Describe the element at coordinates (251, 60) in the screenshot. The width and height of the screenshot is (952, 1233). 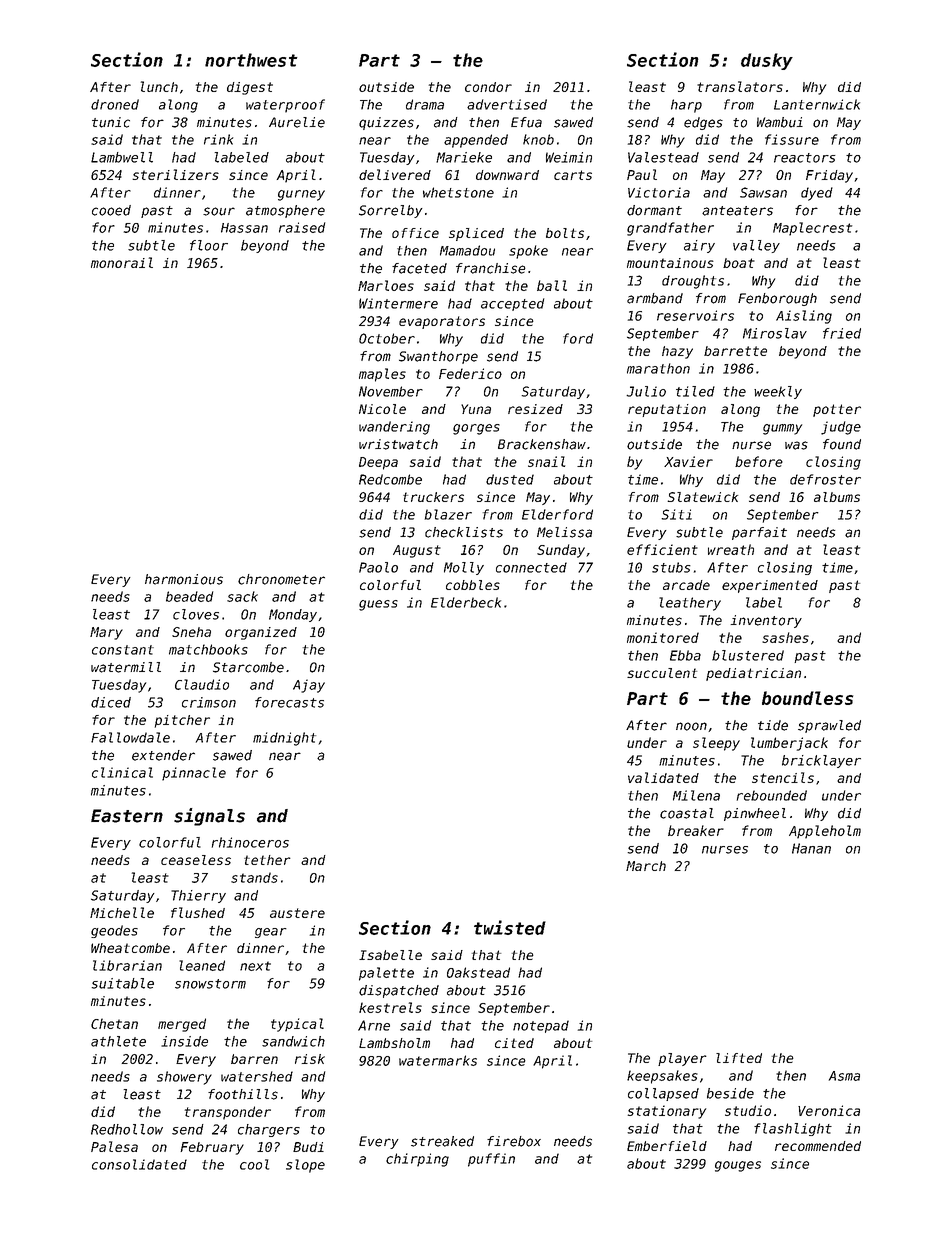
I see `northwest` at that location.
